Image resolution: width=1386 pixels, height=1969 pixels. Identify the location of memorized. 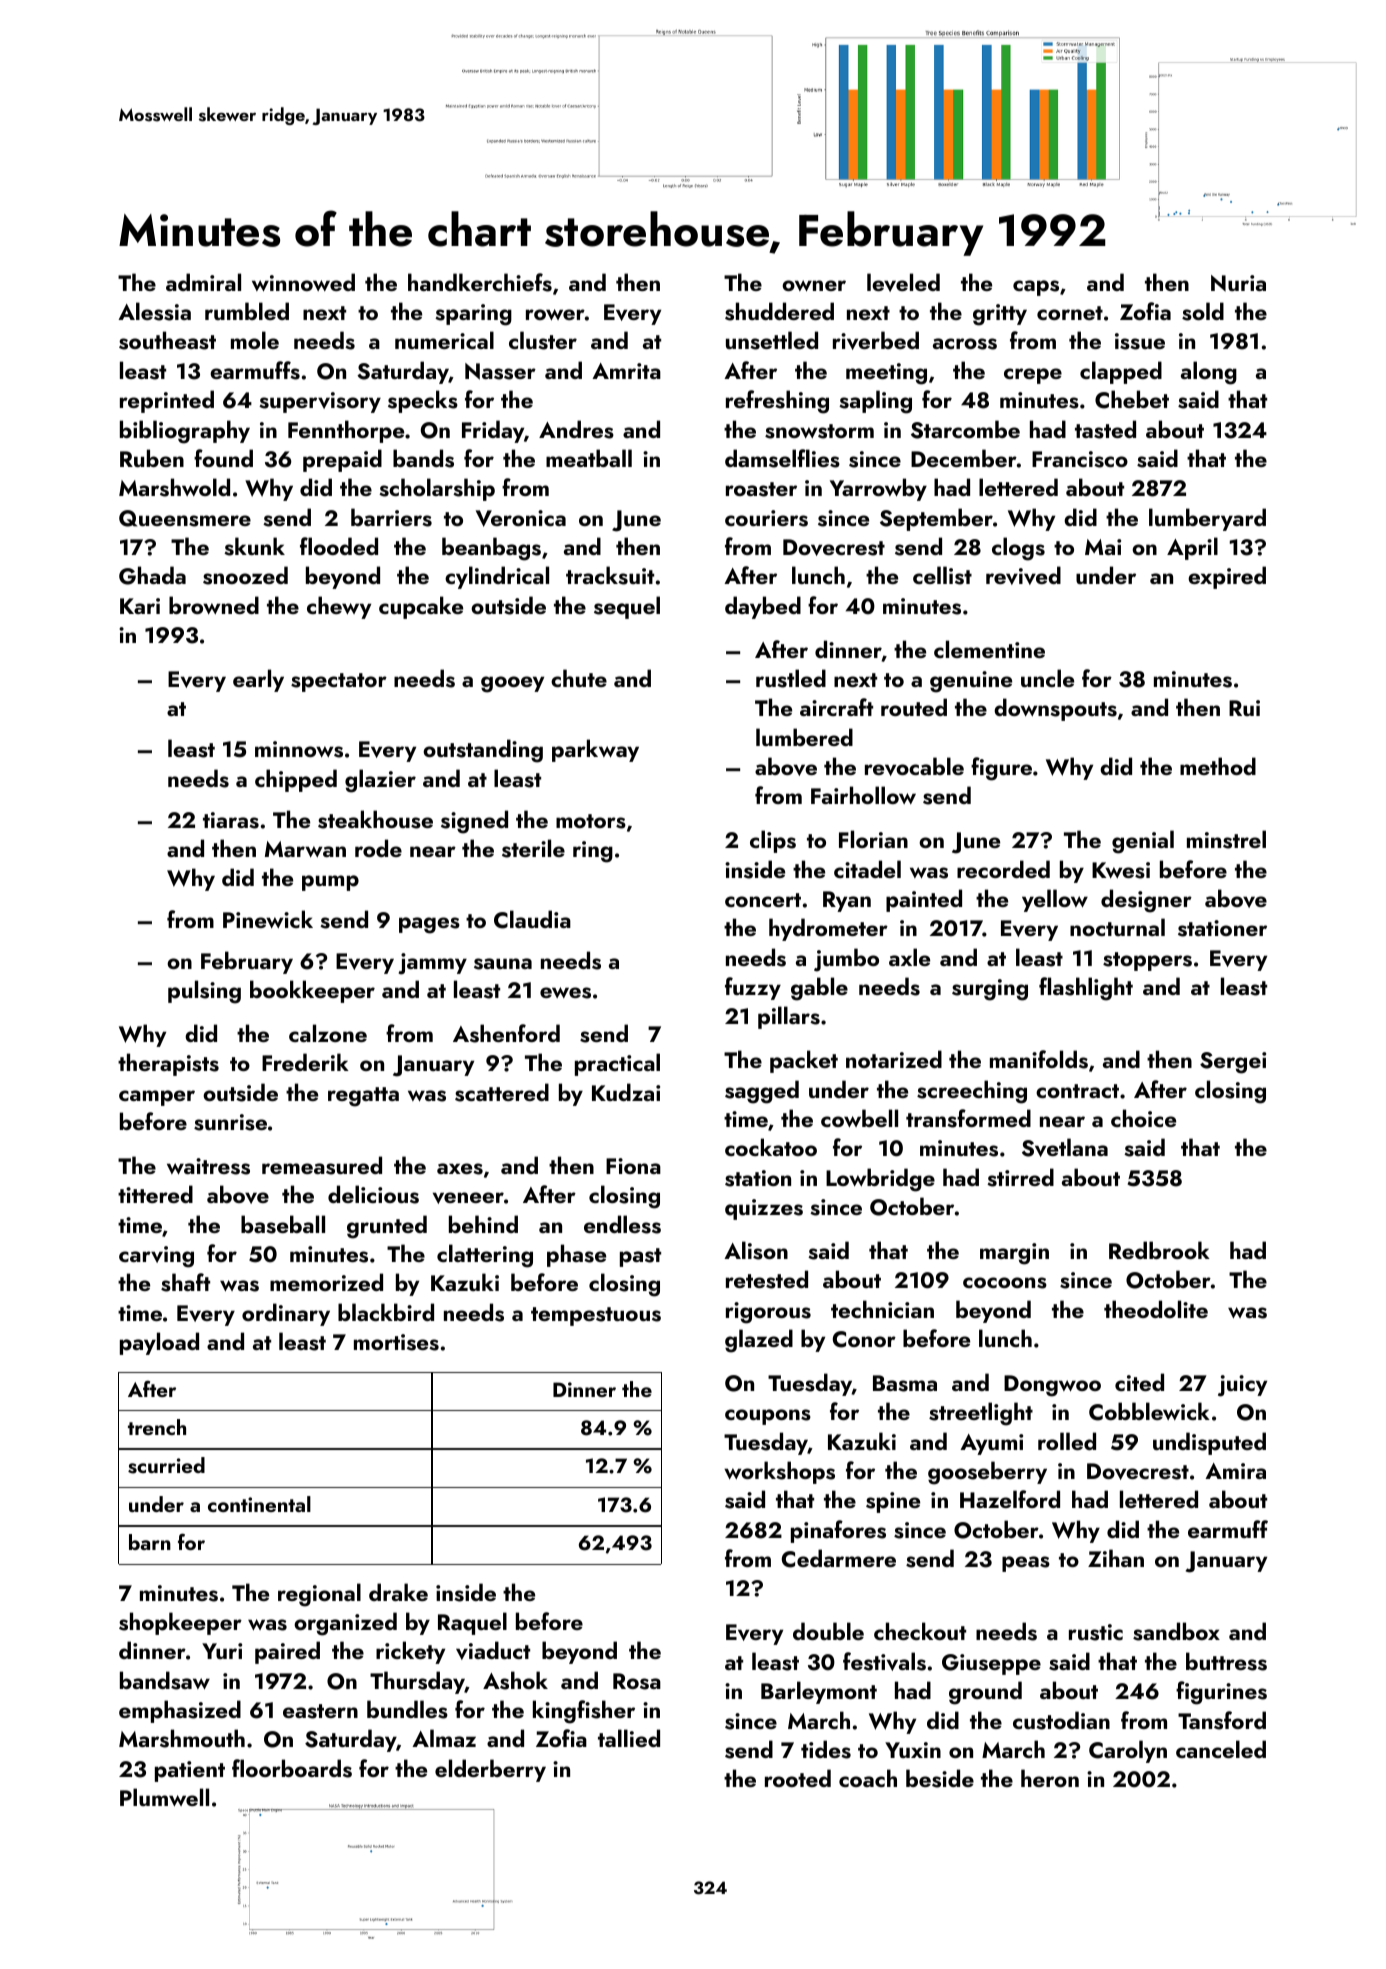
(326, 1282).
